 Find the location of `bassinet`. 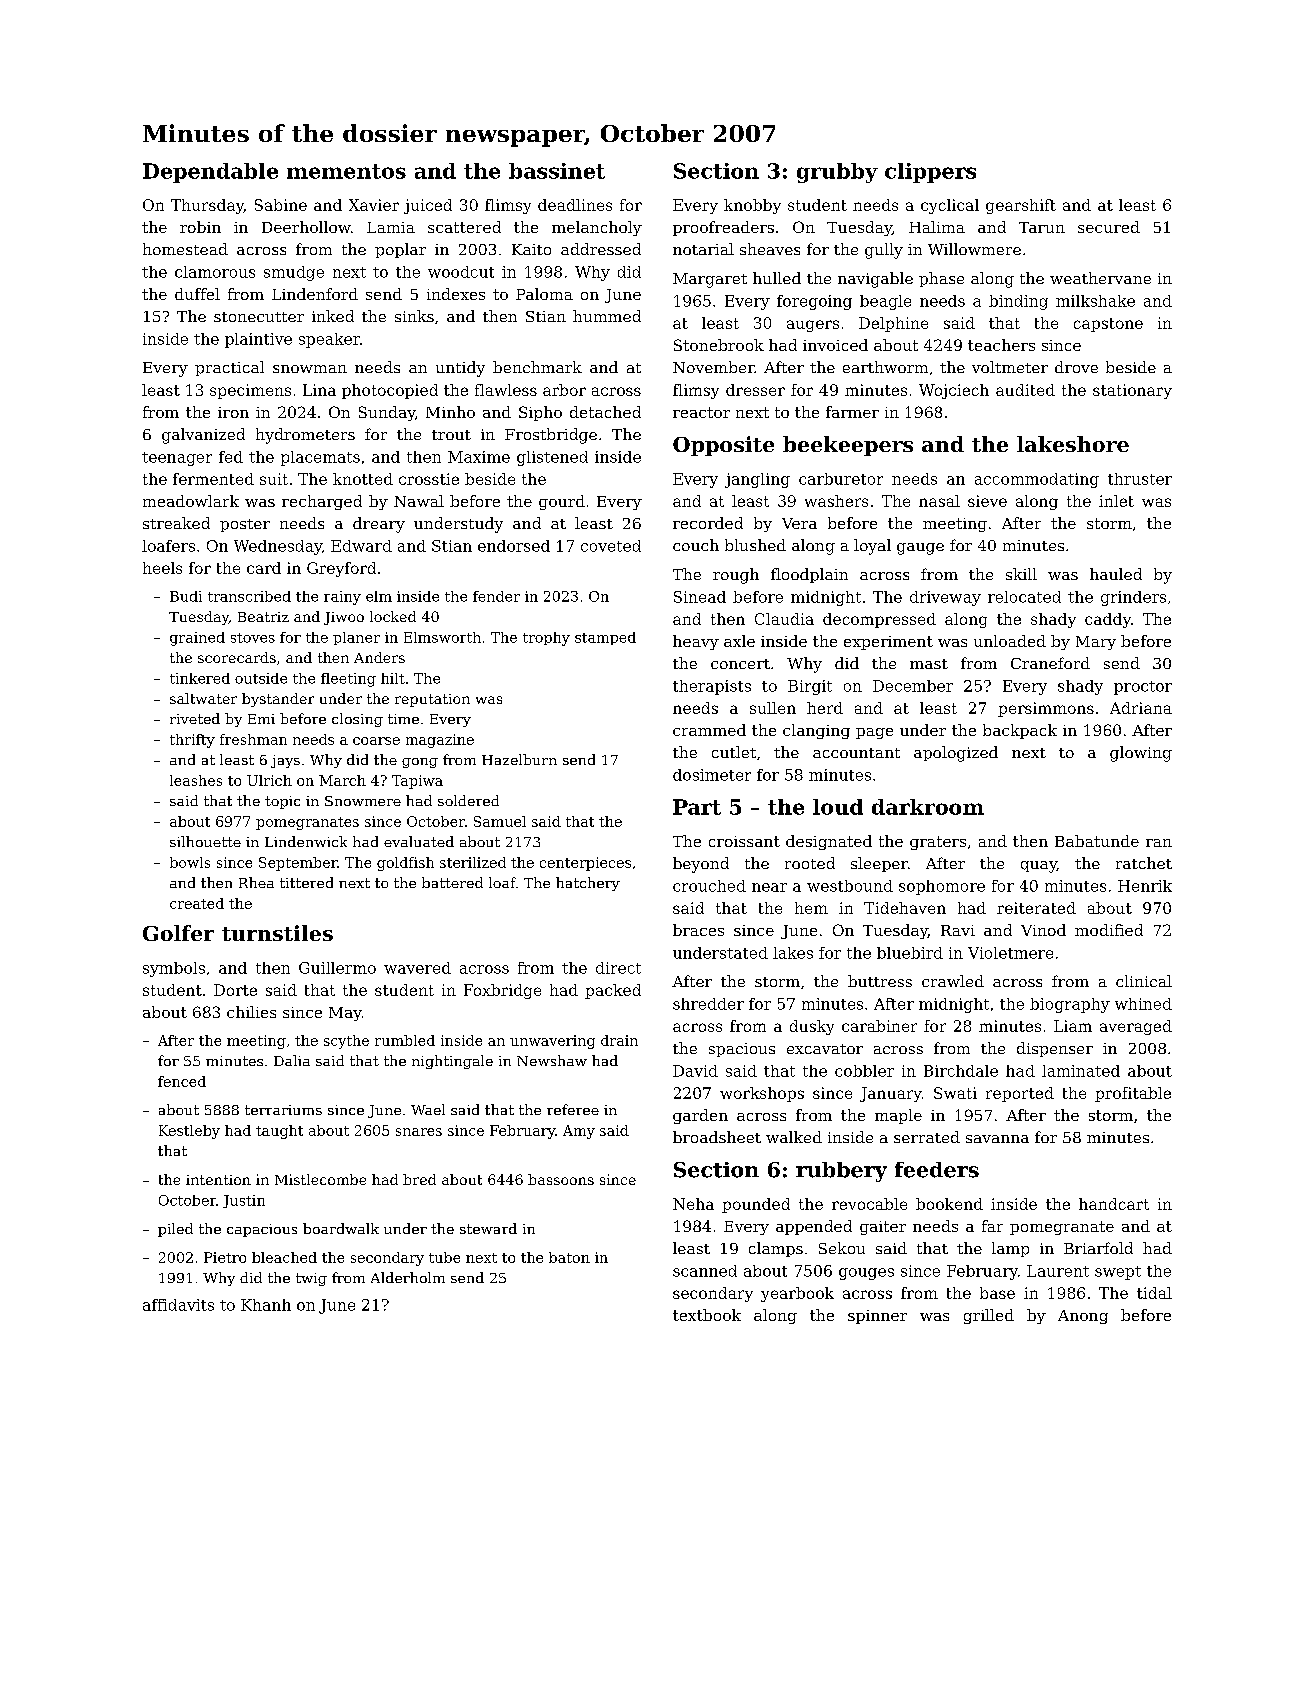

bassinet is located at coordinates (557, 171).
